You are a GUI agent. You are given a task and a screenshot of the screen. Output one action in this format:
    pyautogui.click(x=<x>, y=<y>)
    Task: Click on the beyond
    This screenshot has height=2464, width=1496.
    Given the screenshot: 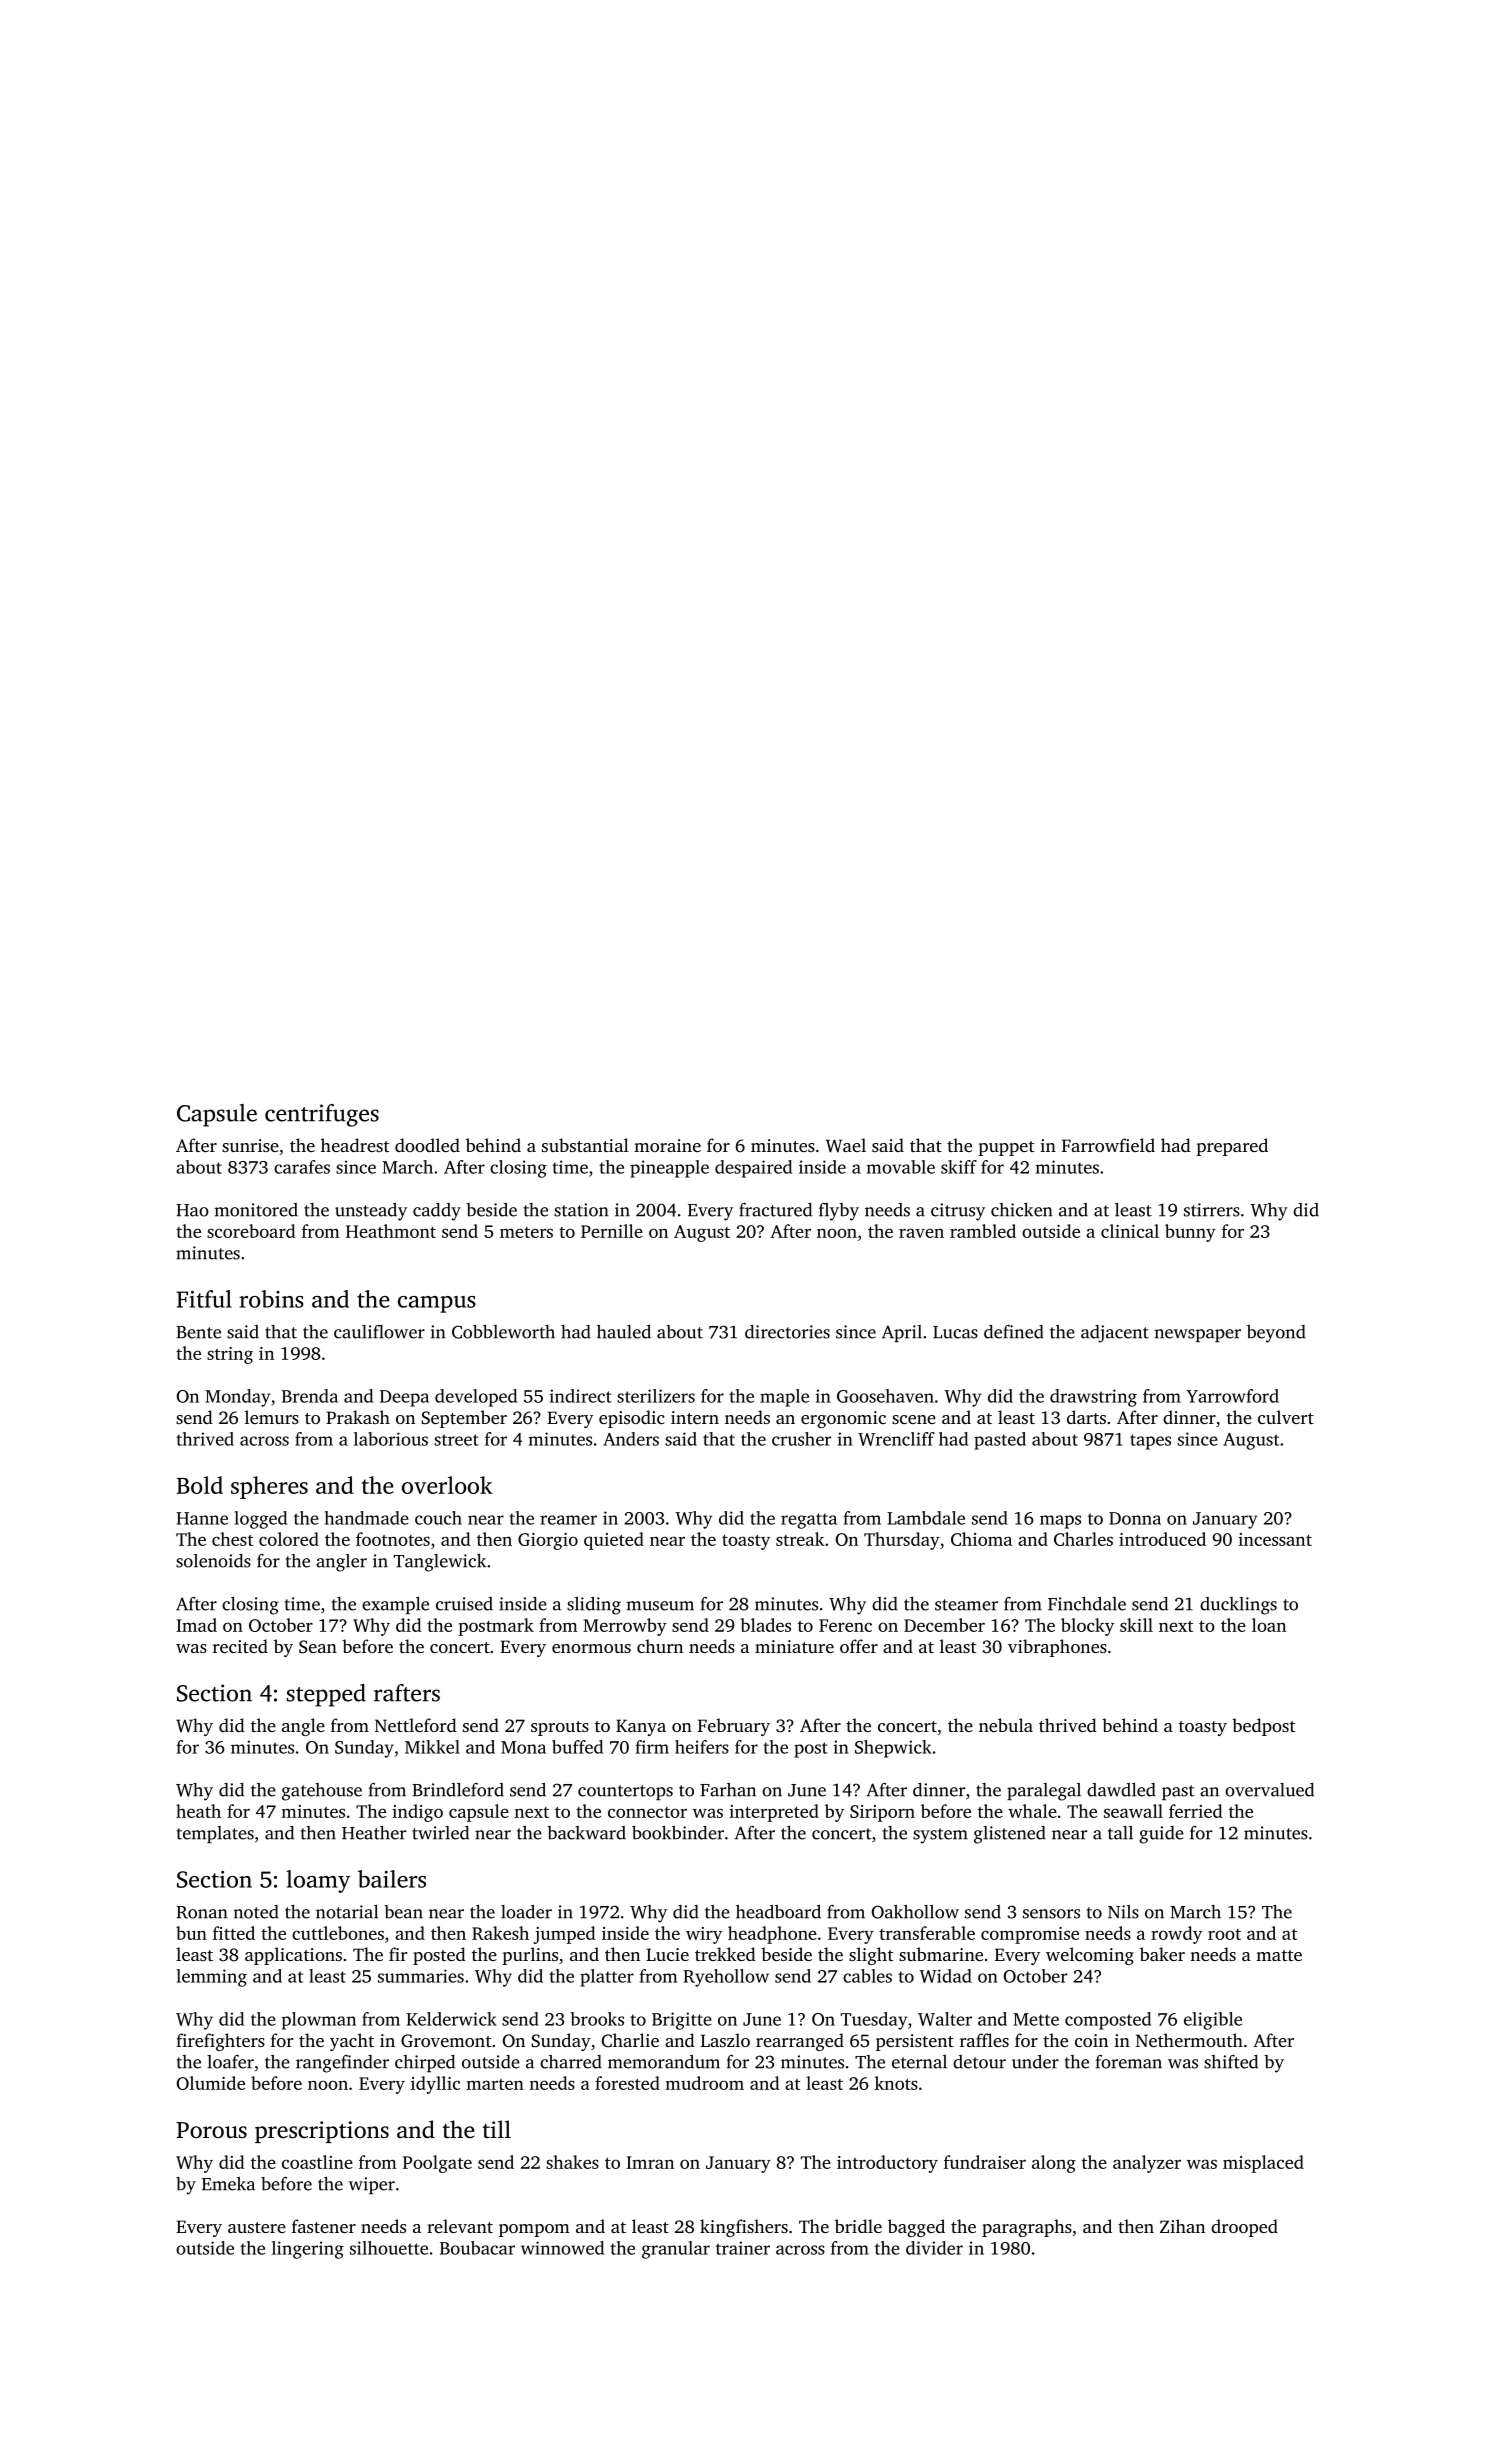 What is the action you would take?
    pyautogui.click(x=1276, y=1334)
